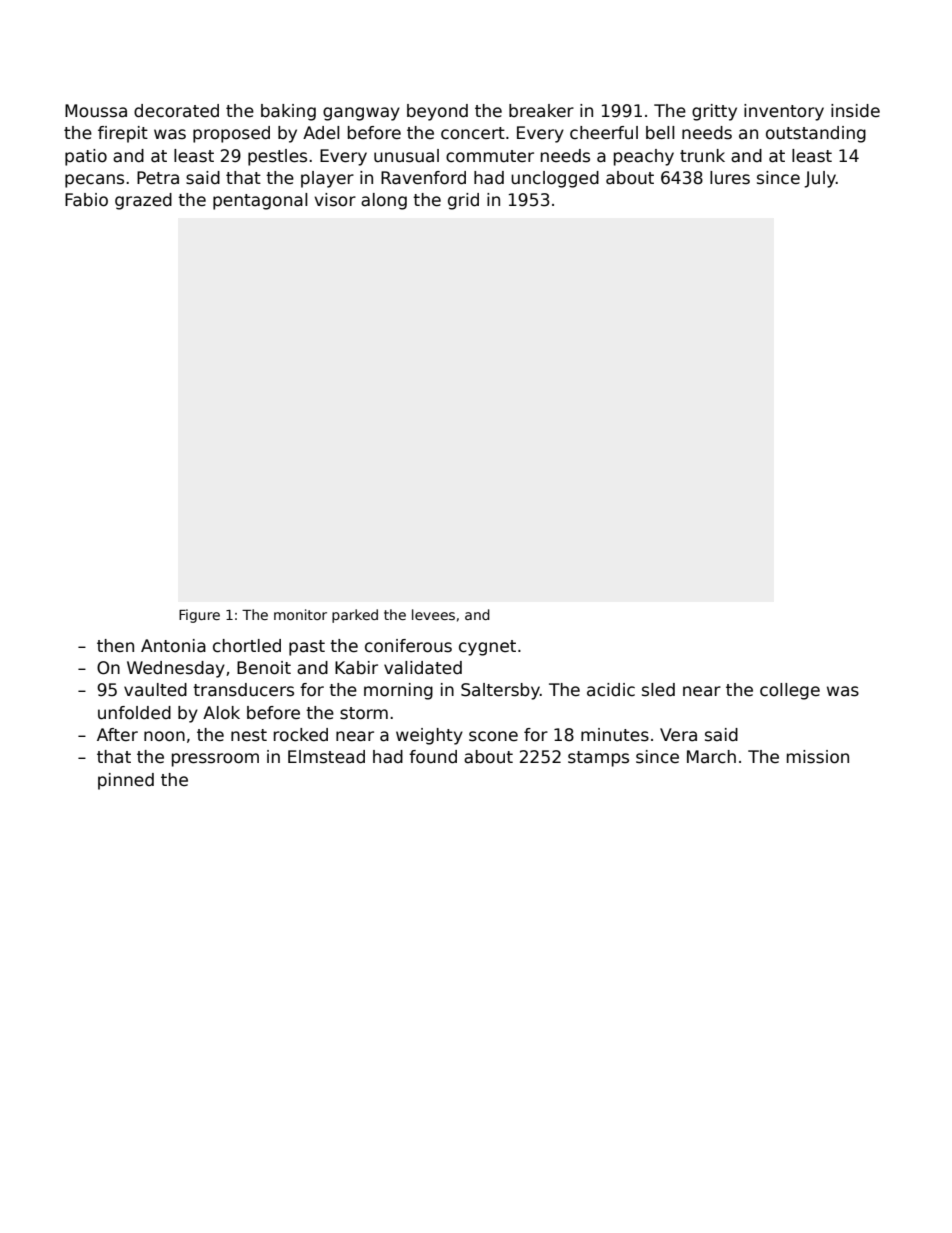  What do you see at coordinates (658, 690) in the screenshot?
I see `sled` at bounding box center [658, 690].
